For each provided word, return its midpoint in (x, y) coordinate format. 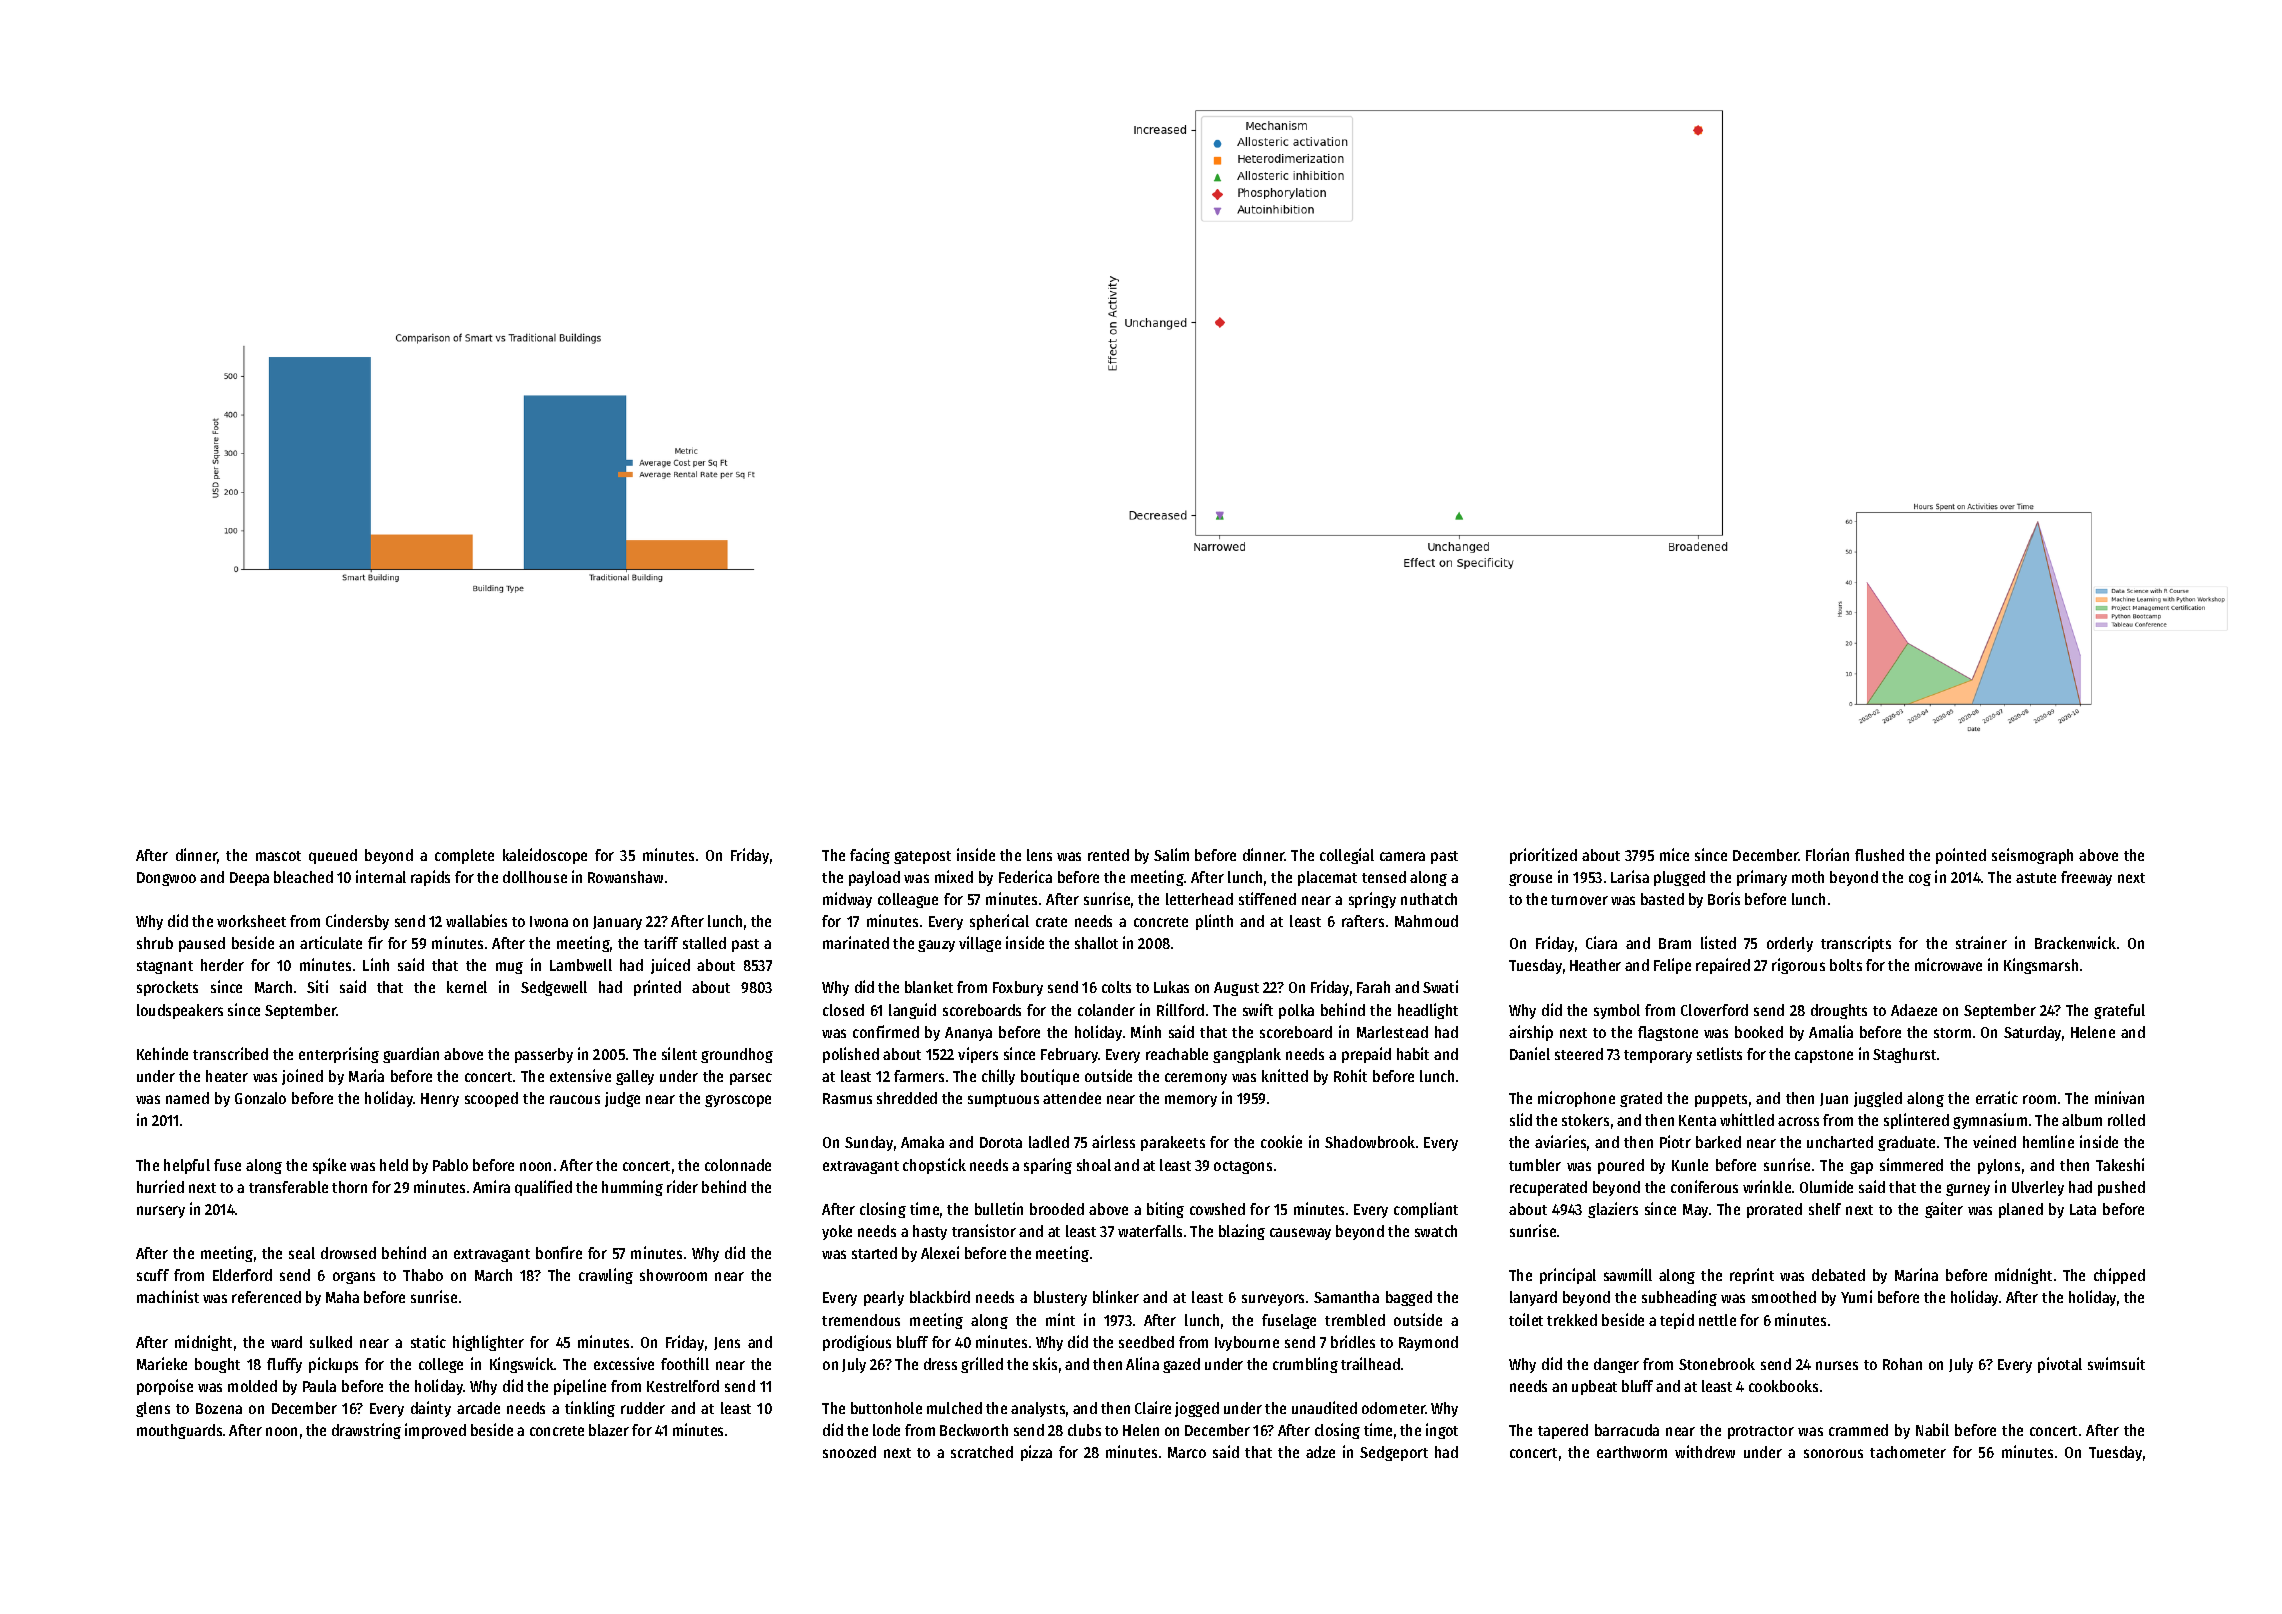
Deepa (249, 879)
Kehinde (162, 1053)
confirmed (886, 1031)
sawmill (1628, 1274)
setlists (1719, 1053)
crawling (606, 1276)
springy (1372, 900)
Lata (2083, 1209)
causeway (1300, 1234)
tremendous (861, 1320)
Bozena (219, 1408)
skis (1045, 1363)
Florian (1827, 854)
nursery (161, 1212)
